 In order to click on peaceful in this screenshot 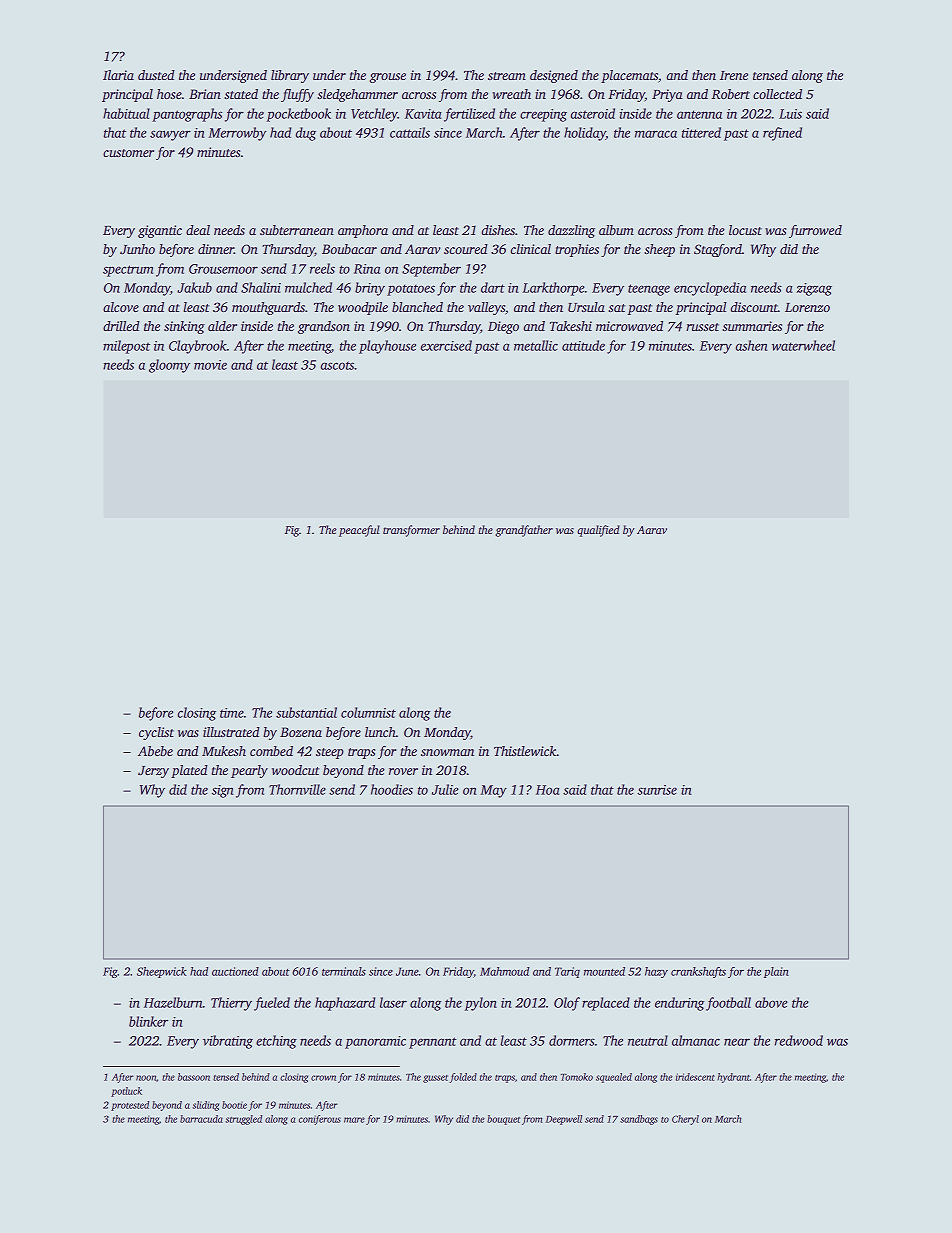, I will do `click(359, 531)`.
